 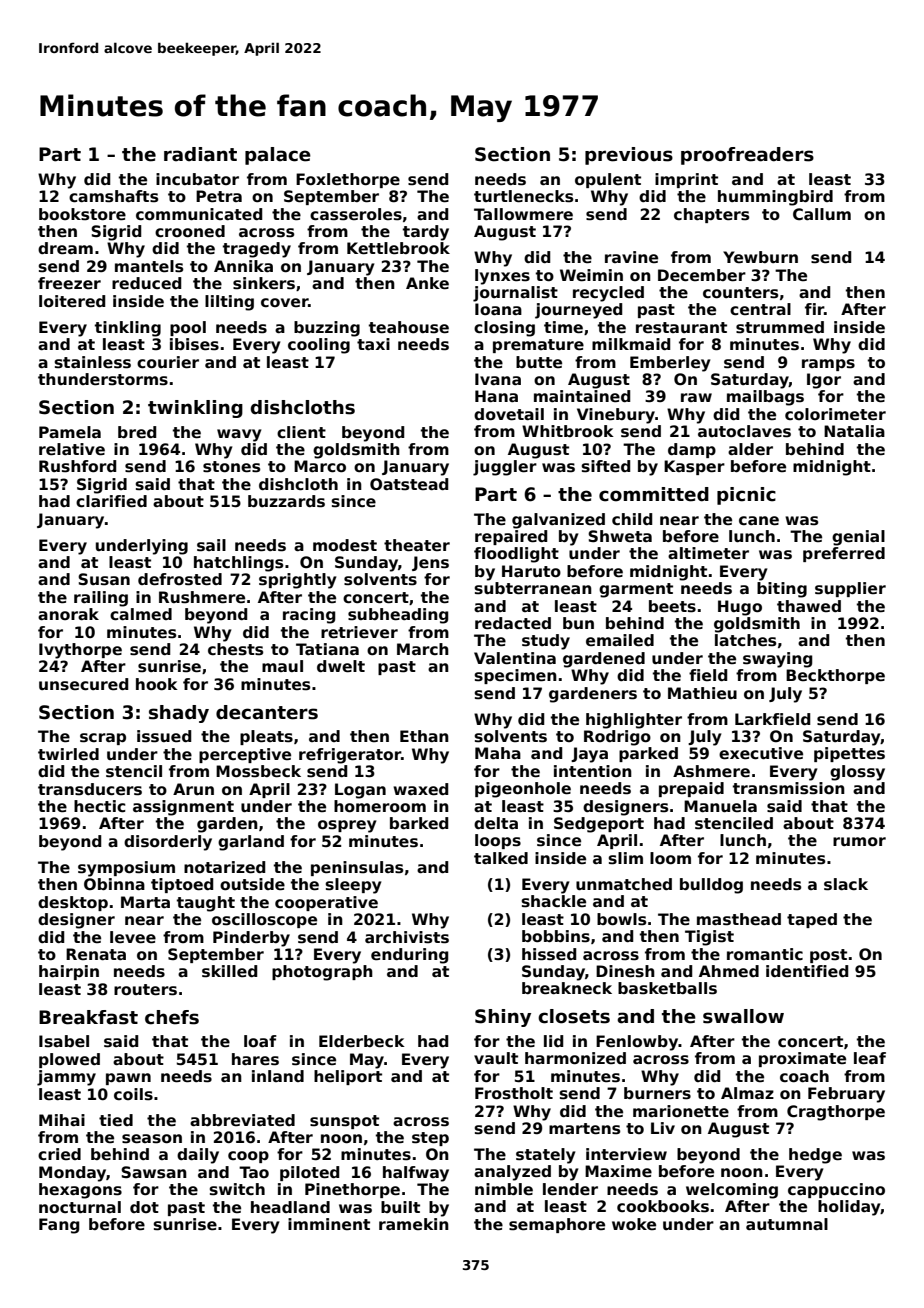 What do you see at coordinates (238, 564) in the screenshot?
I see `hatchlings` at bounding box center [238, 564].
